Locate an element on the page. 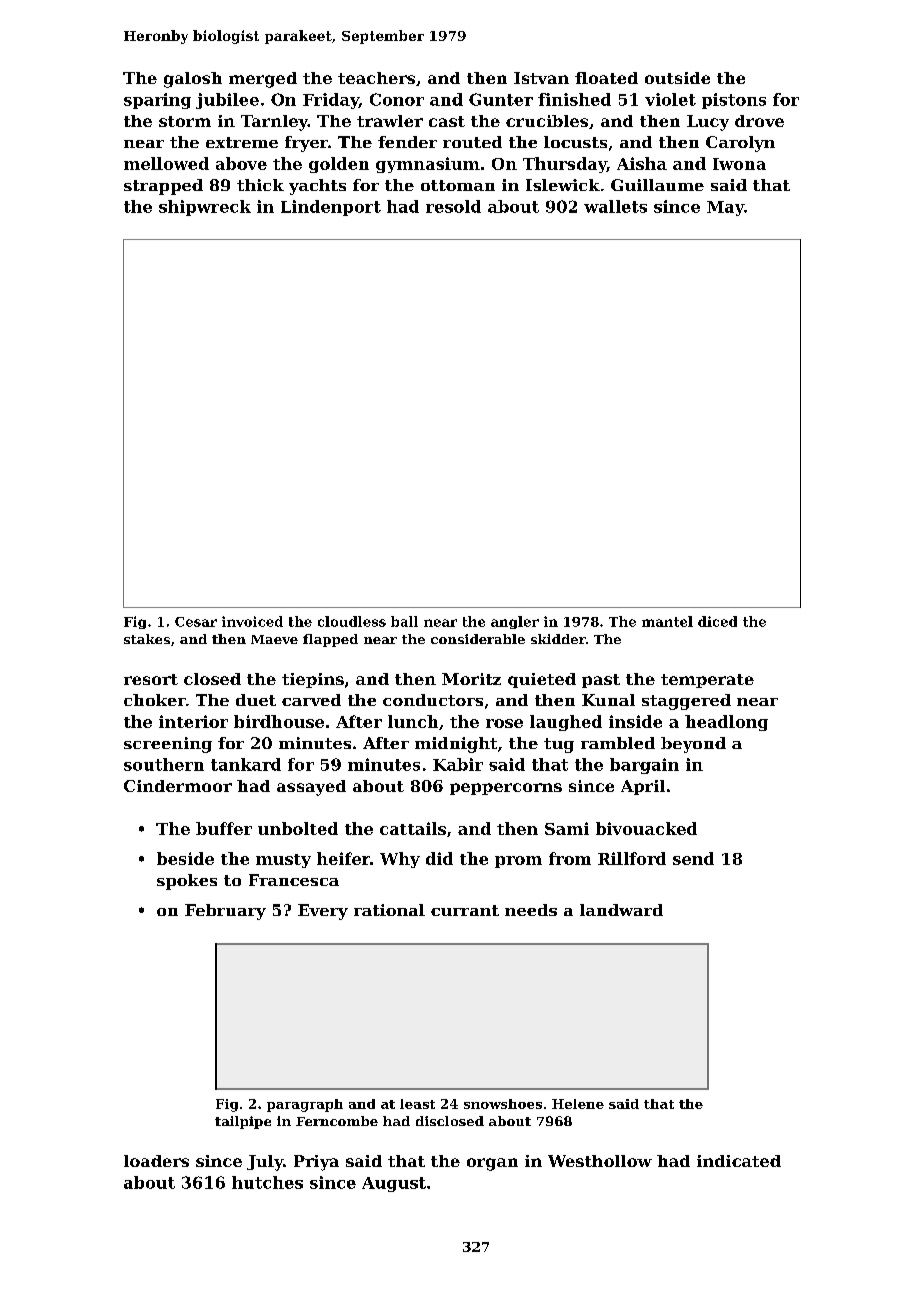 Image resolution: width=924 pixels, height=1314 pixels. merged is located at coordinates (263, 80).
